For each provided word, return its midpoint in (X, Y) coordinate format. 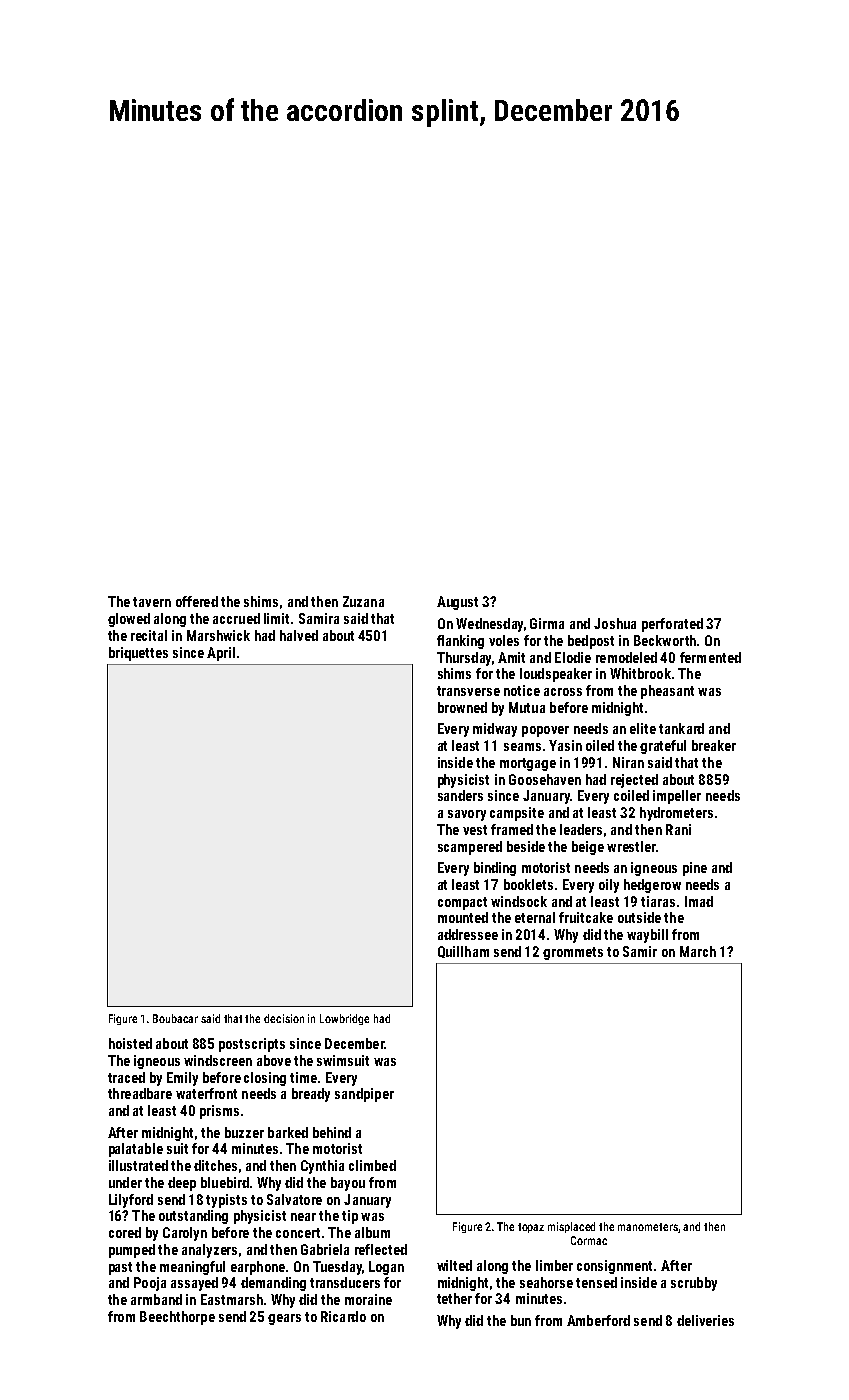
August (457, 603)
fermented (710, 657)
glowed (129, 620)
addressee (468, 934)
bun (521, 1320)
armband (156, 1299)
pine (695, 869)
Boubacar (175, 1018)
